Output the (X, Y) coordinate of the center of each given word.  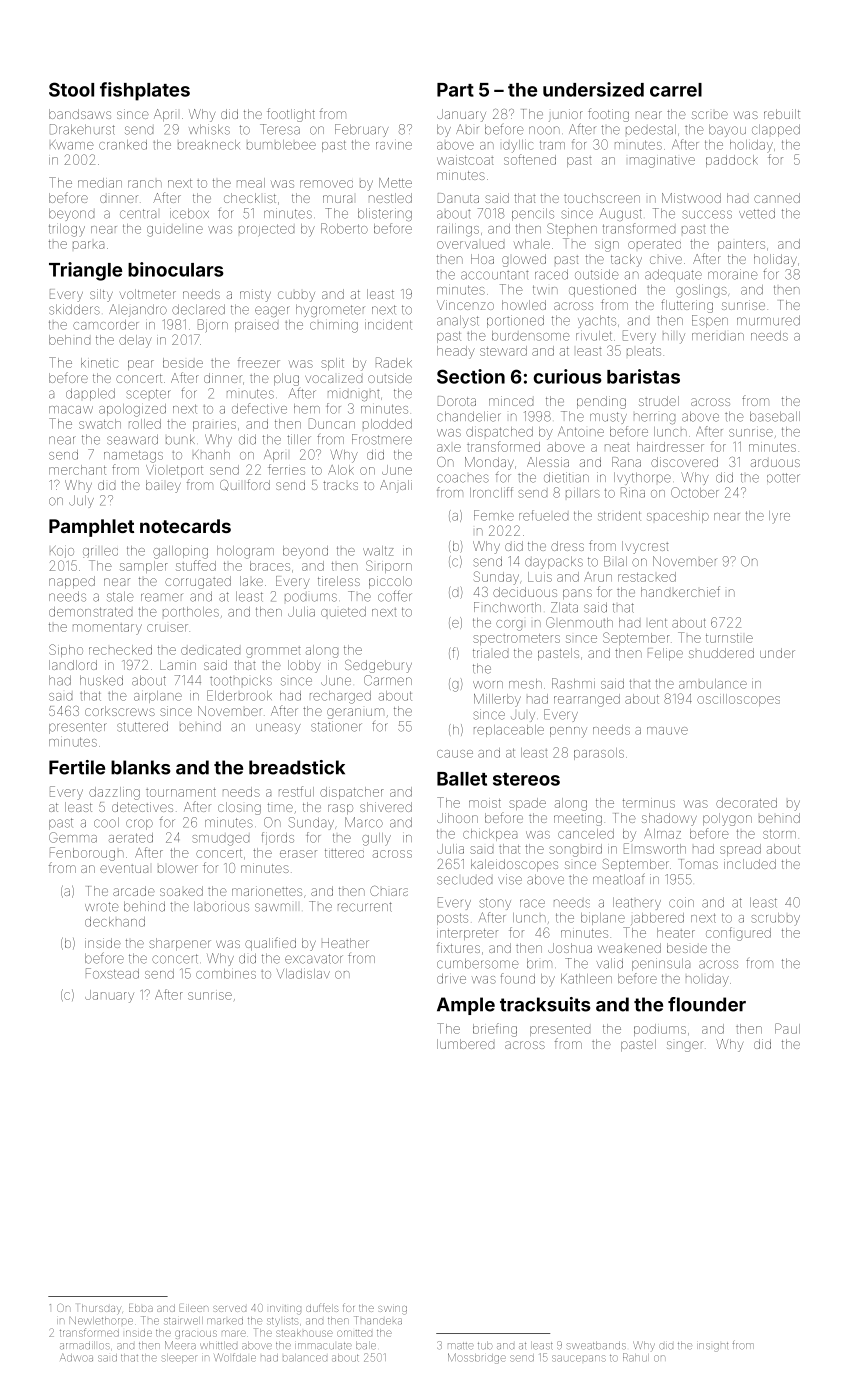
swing (392, 1310)
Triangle (85, 271)
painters (741, 245)
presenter (78, 728)
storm (779, 834)
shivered (386, 807)
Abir (467, 129)
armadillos (85, 1346)
